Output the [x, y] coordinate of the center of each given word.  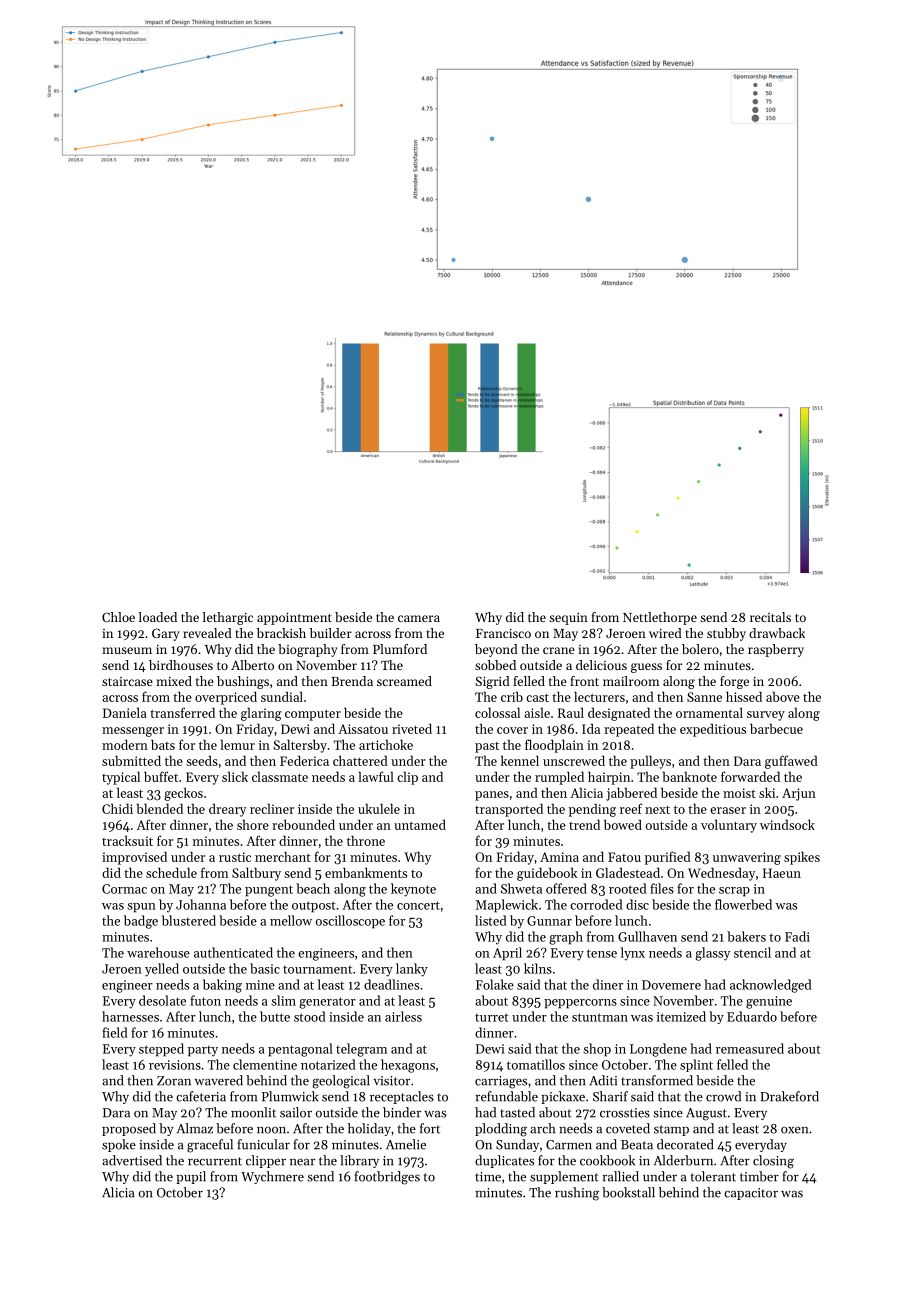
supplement [564, 1177]
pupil [191, 1177]
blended [160, 808]
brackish [281, 633]
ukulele [379, 808]
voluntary [729, 826]
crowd [723, 1096]
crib [512, 696]
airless [403, 1016]
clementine [265, 1064]
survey [766, 716]
